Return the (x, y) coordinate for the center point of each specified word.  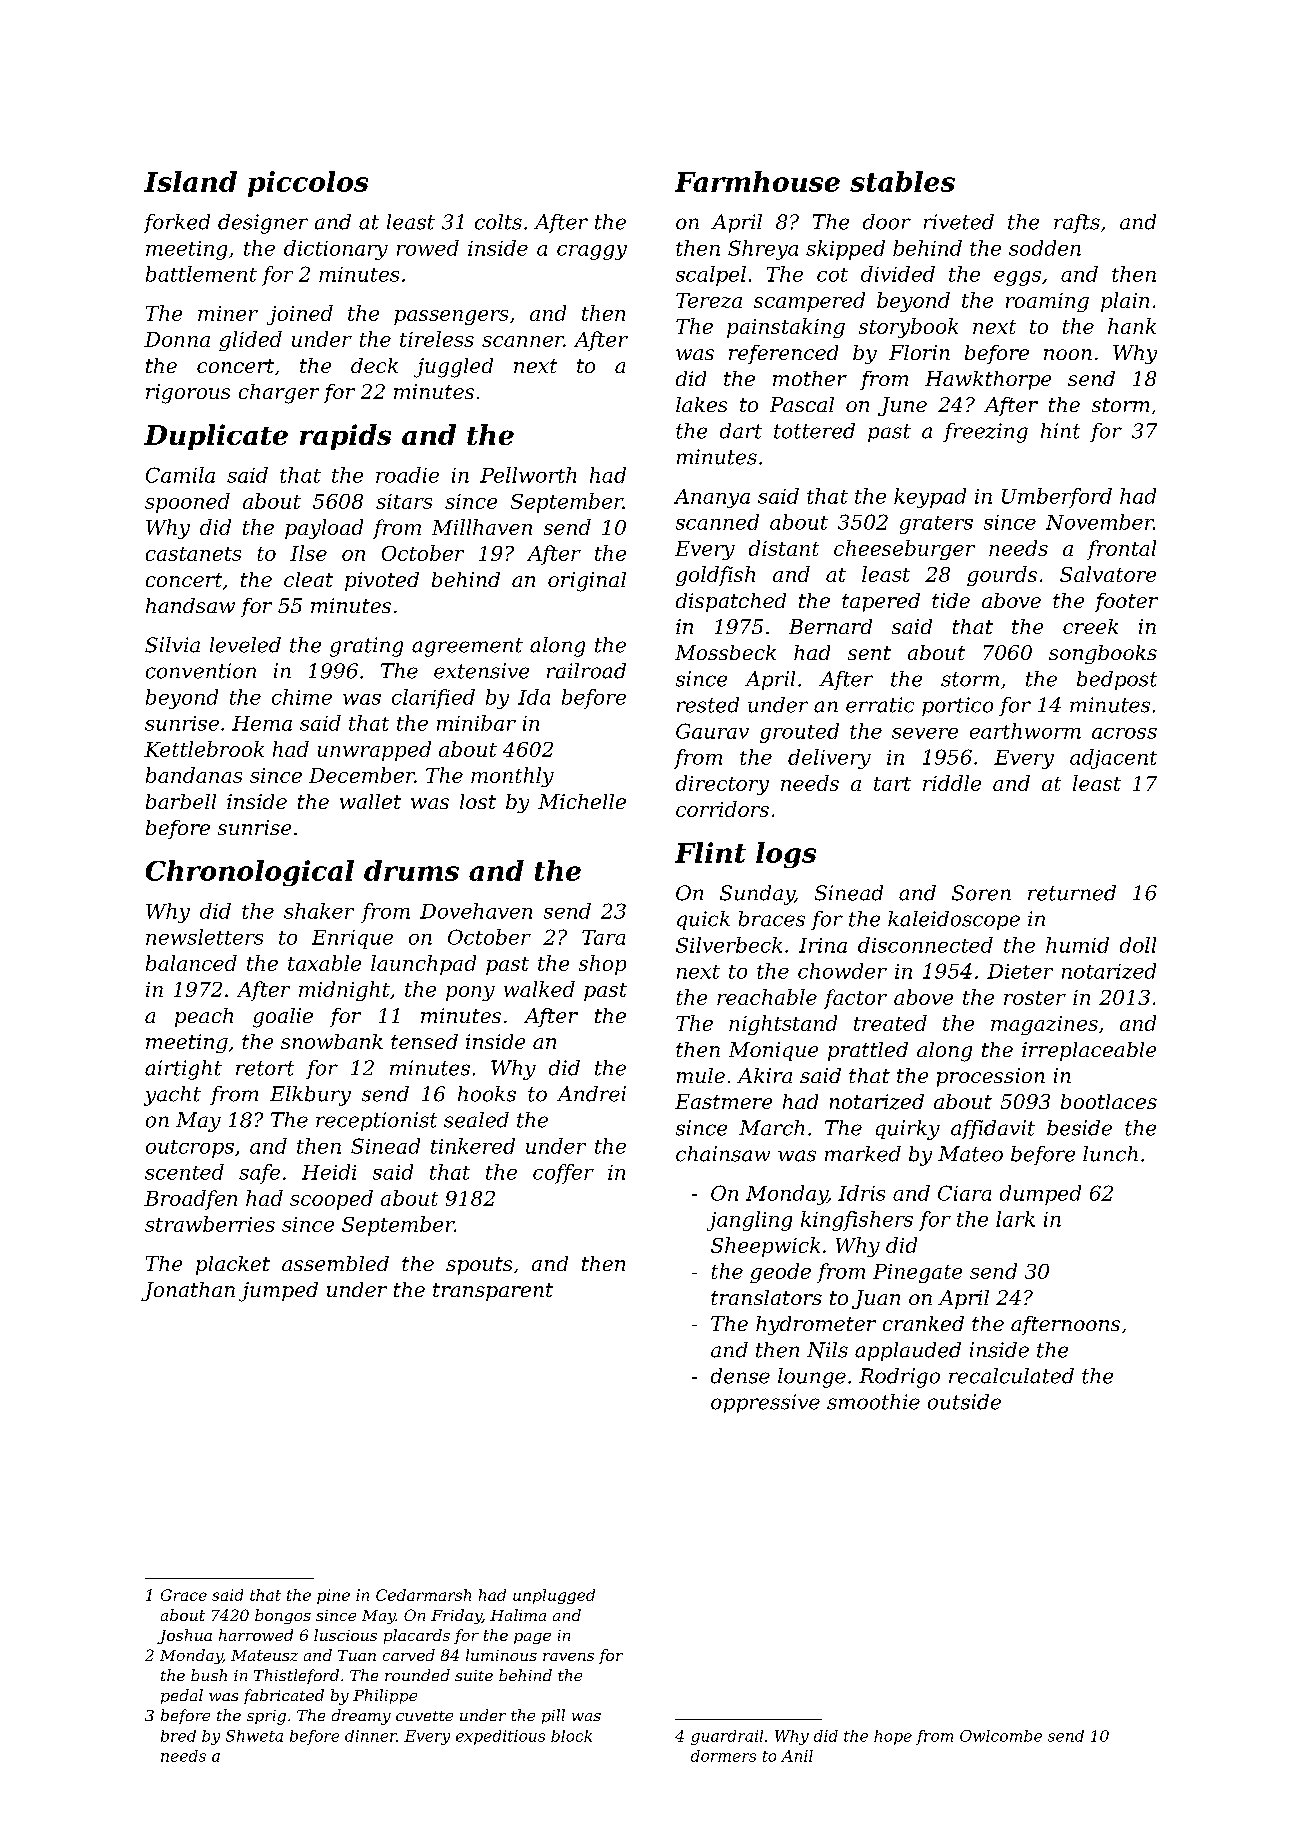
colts (498, 222)
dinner (371, 1736)
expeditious (500, 1737)
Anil (797, 1756)
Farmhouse (757, 181)
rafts (1077, 223)
